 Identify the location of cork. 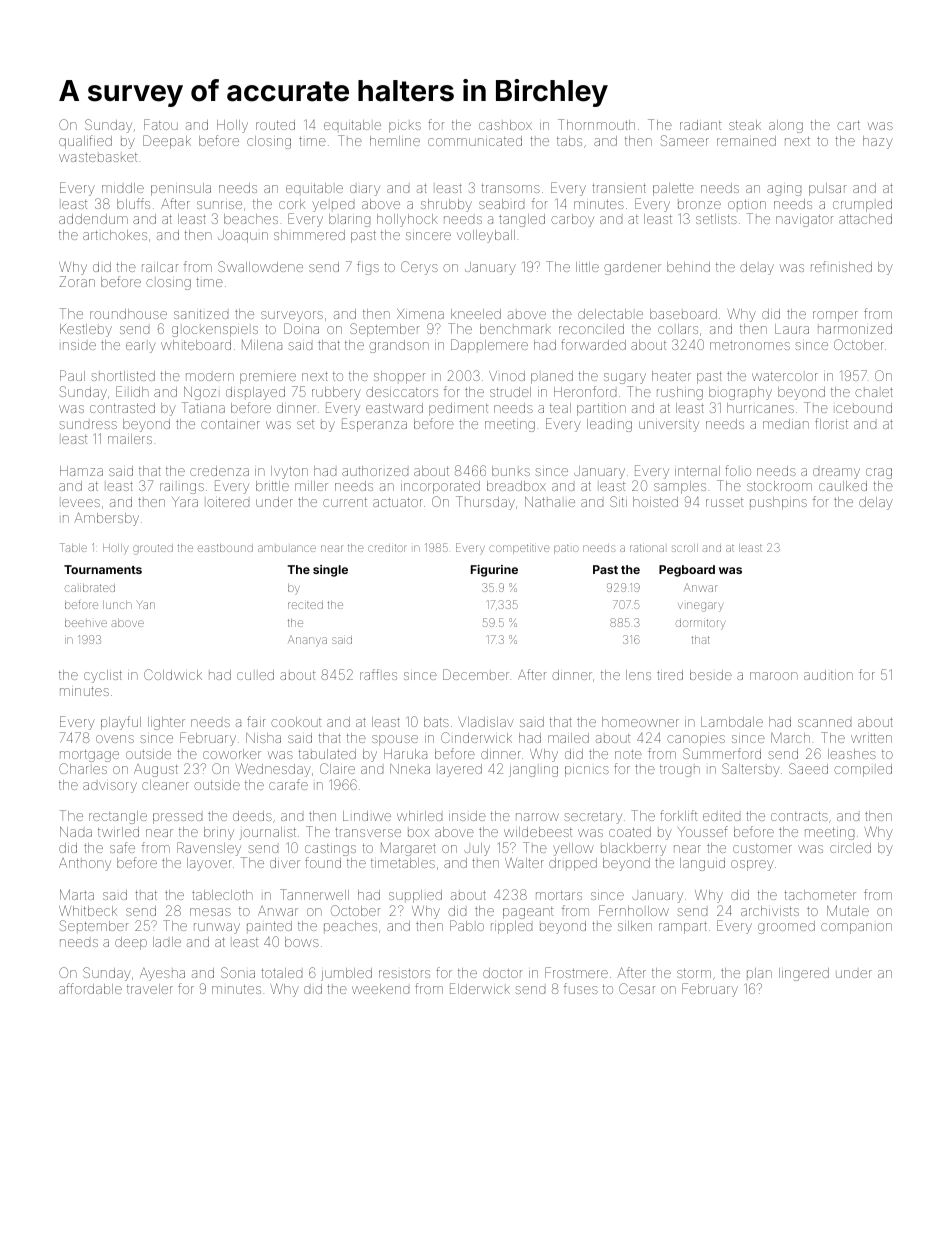
(292, 204).
